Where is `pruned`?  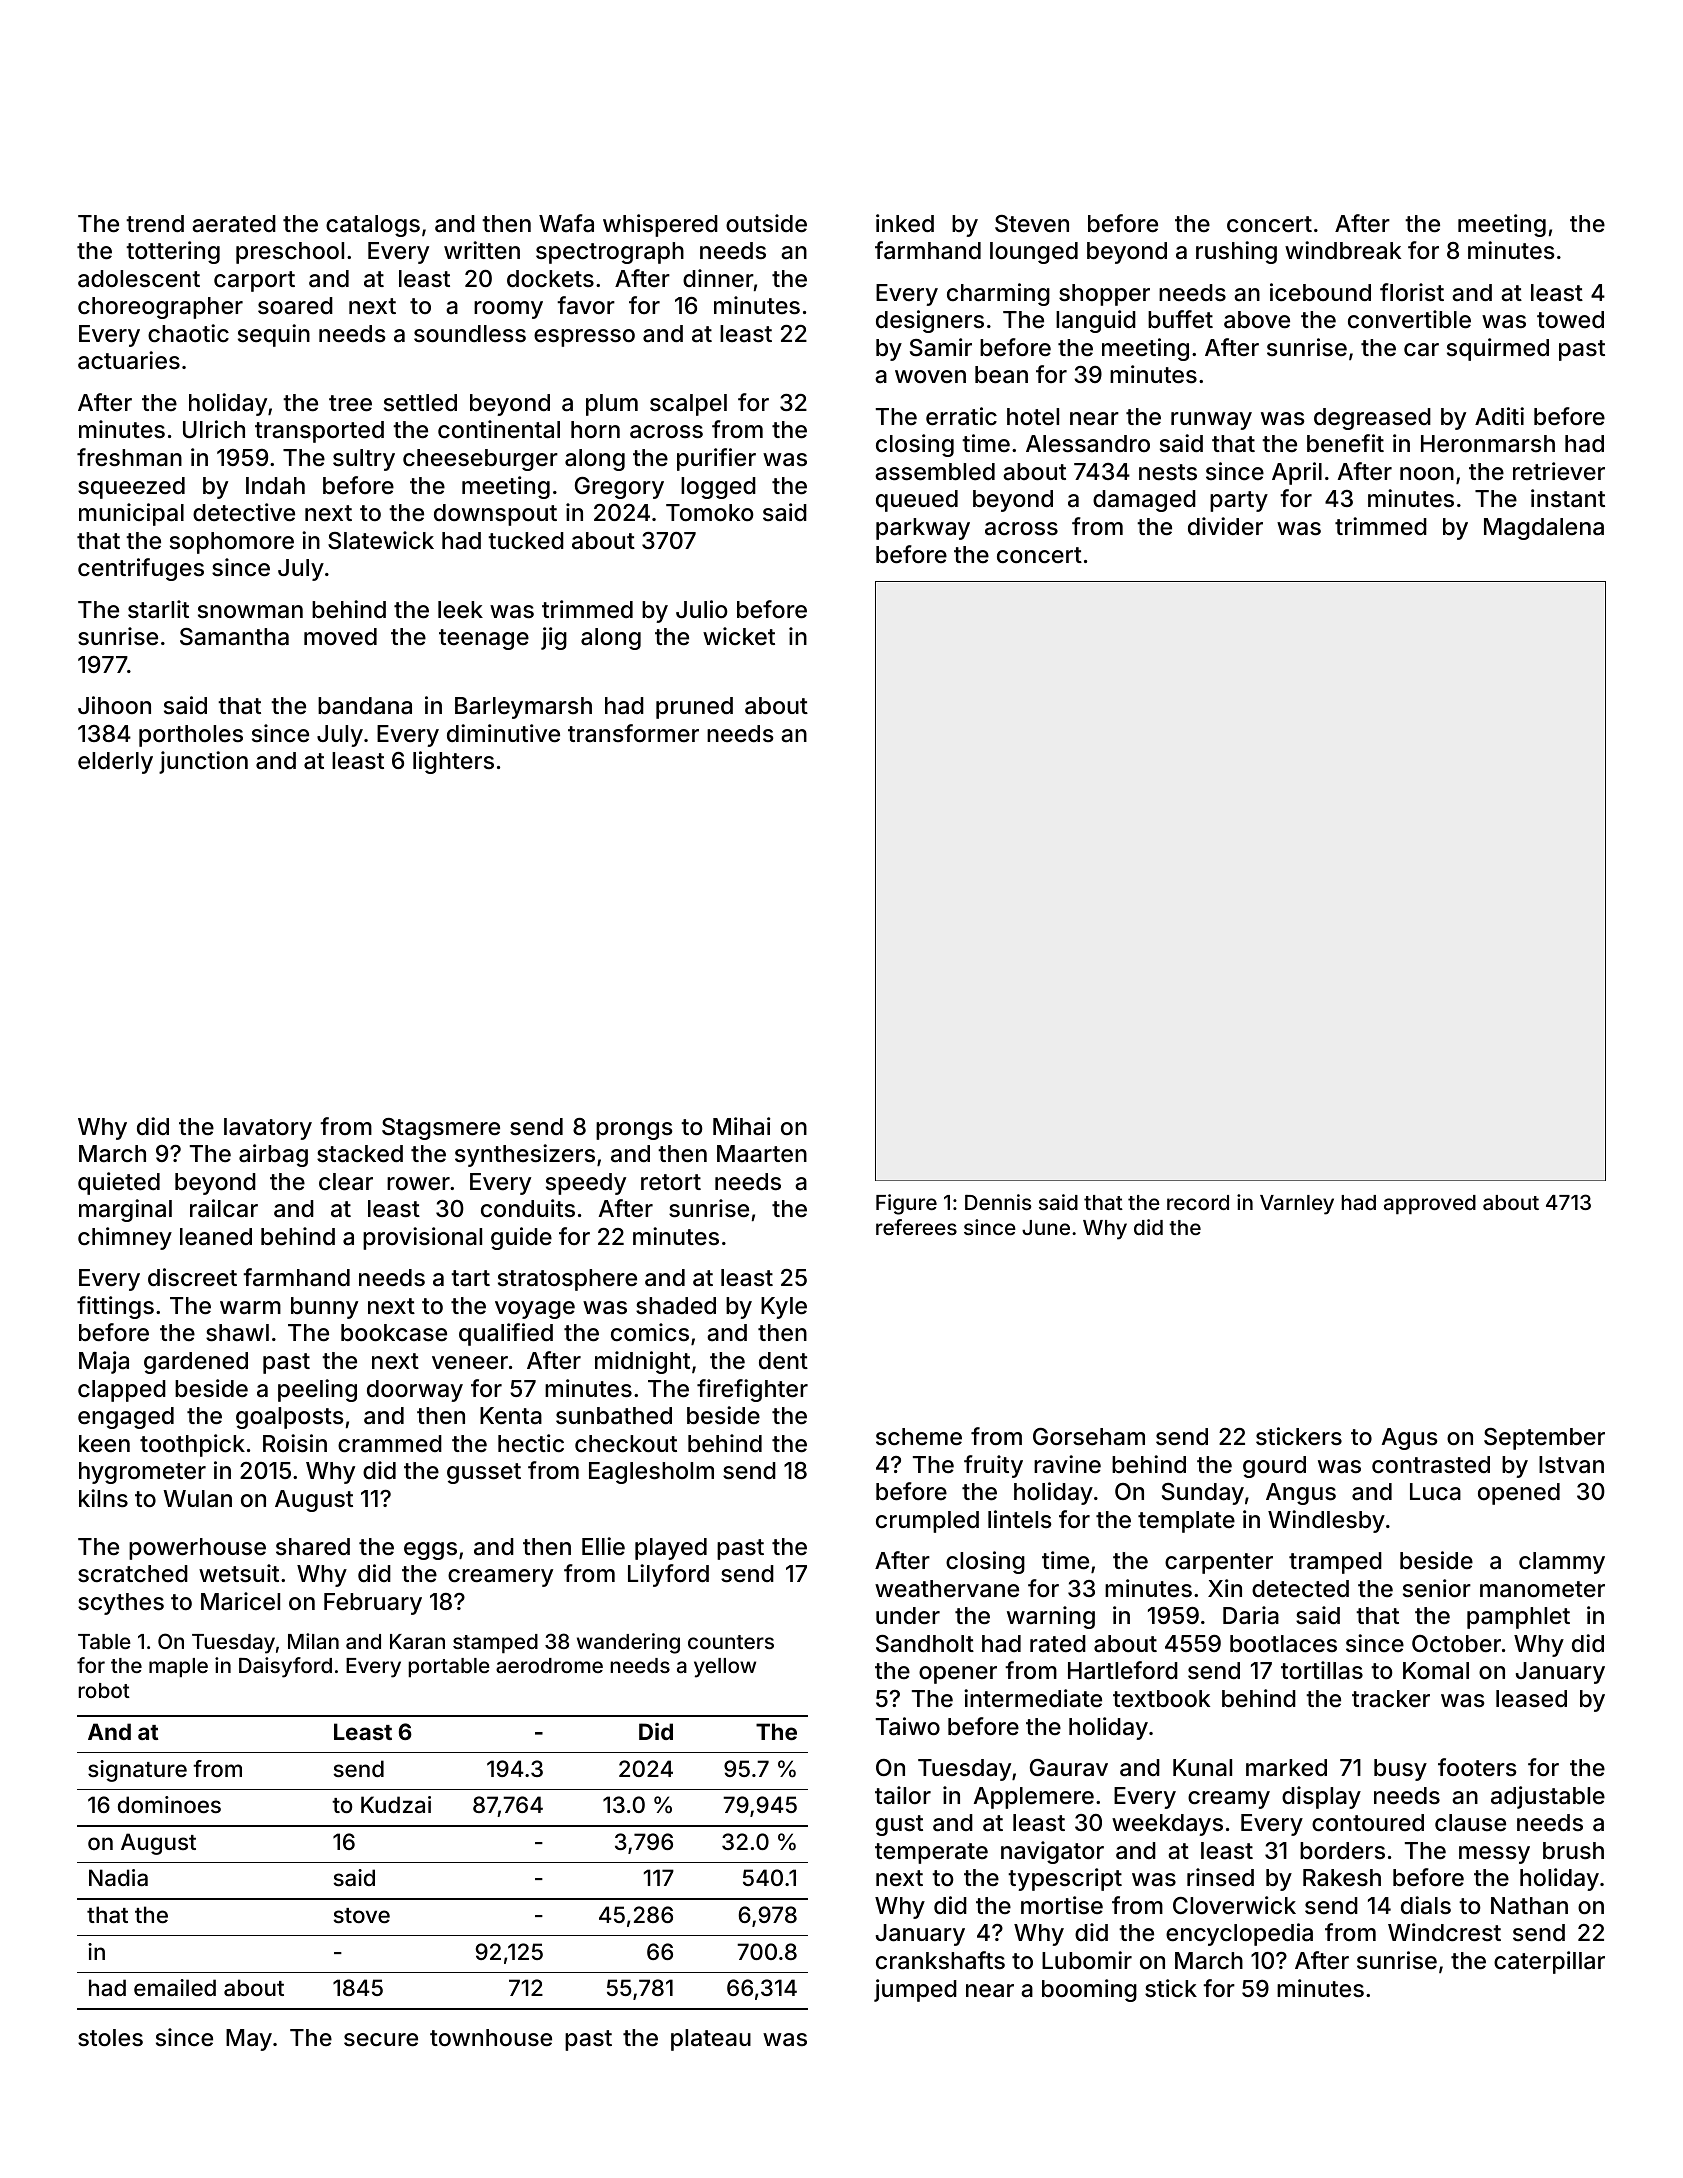 pruned is located at coordinates (694, 708).
